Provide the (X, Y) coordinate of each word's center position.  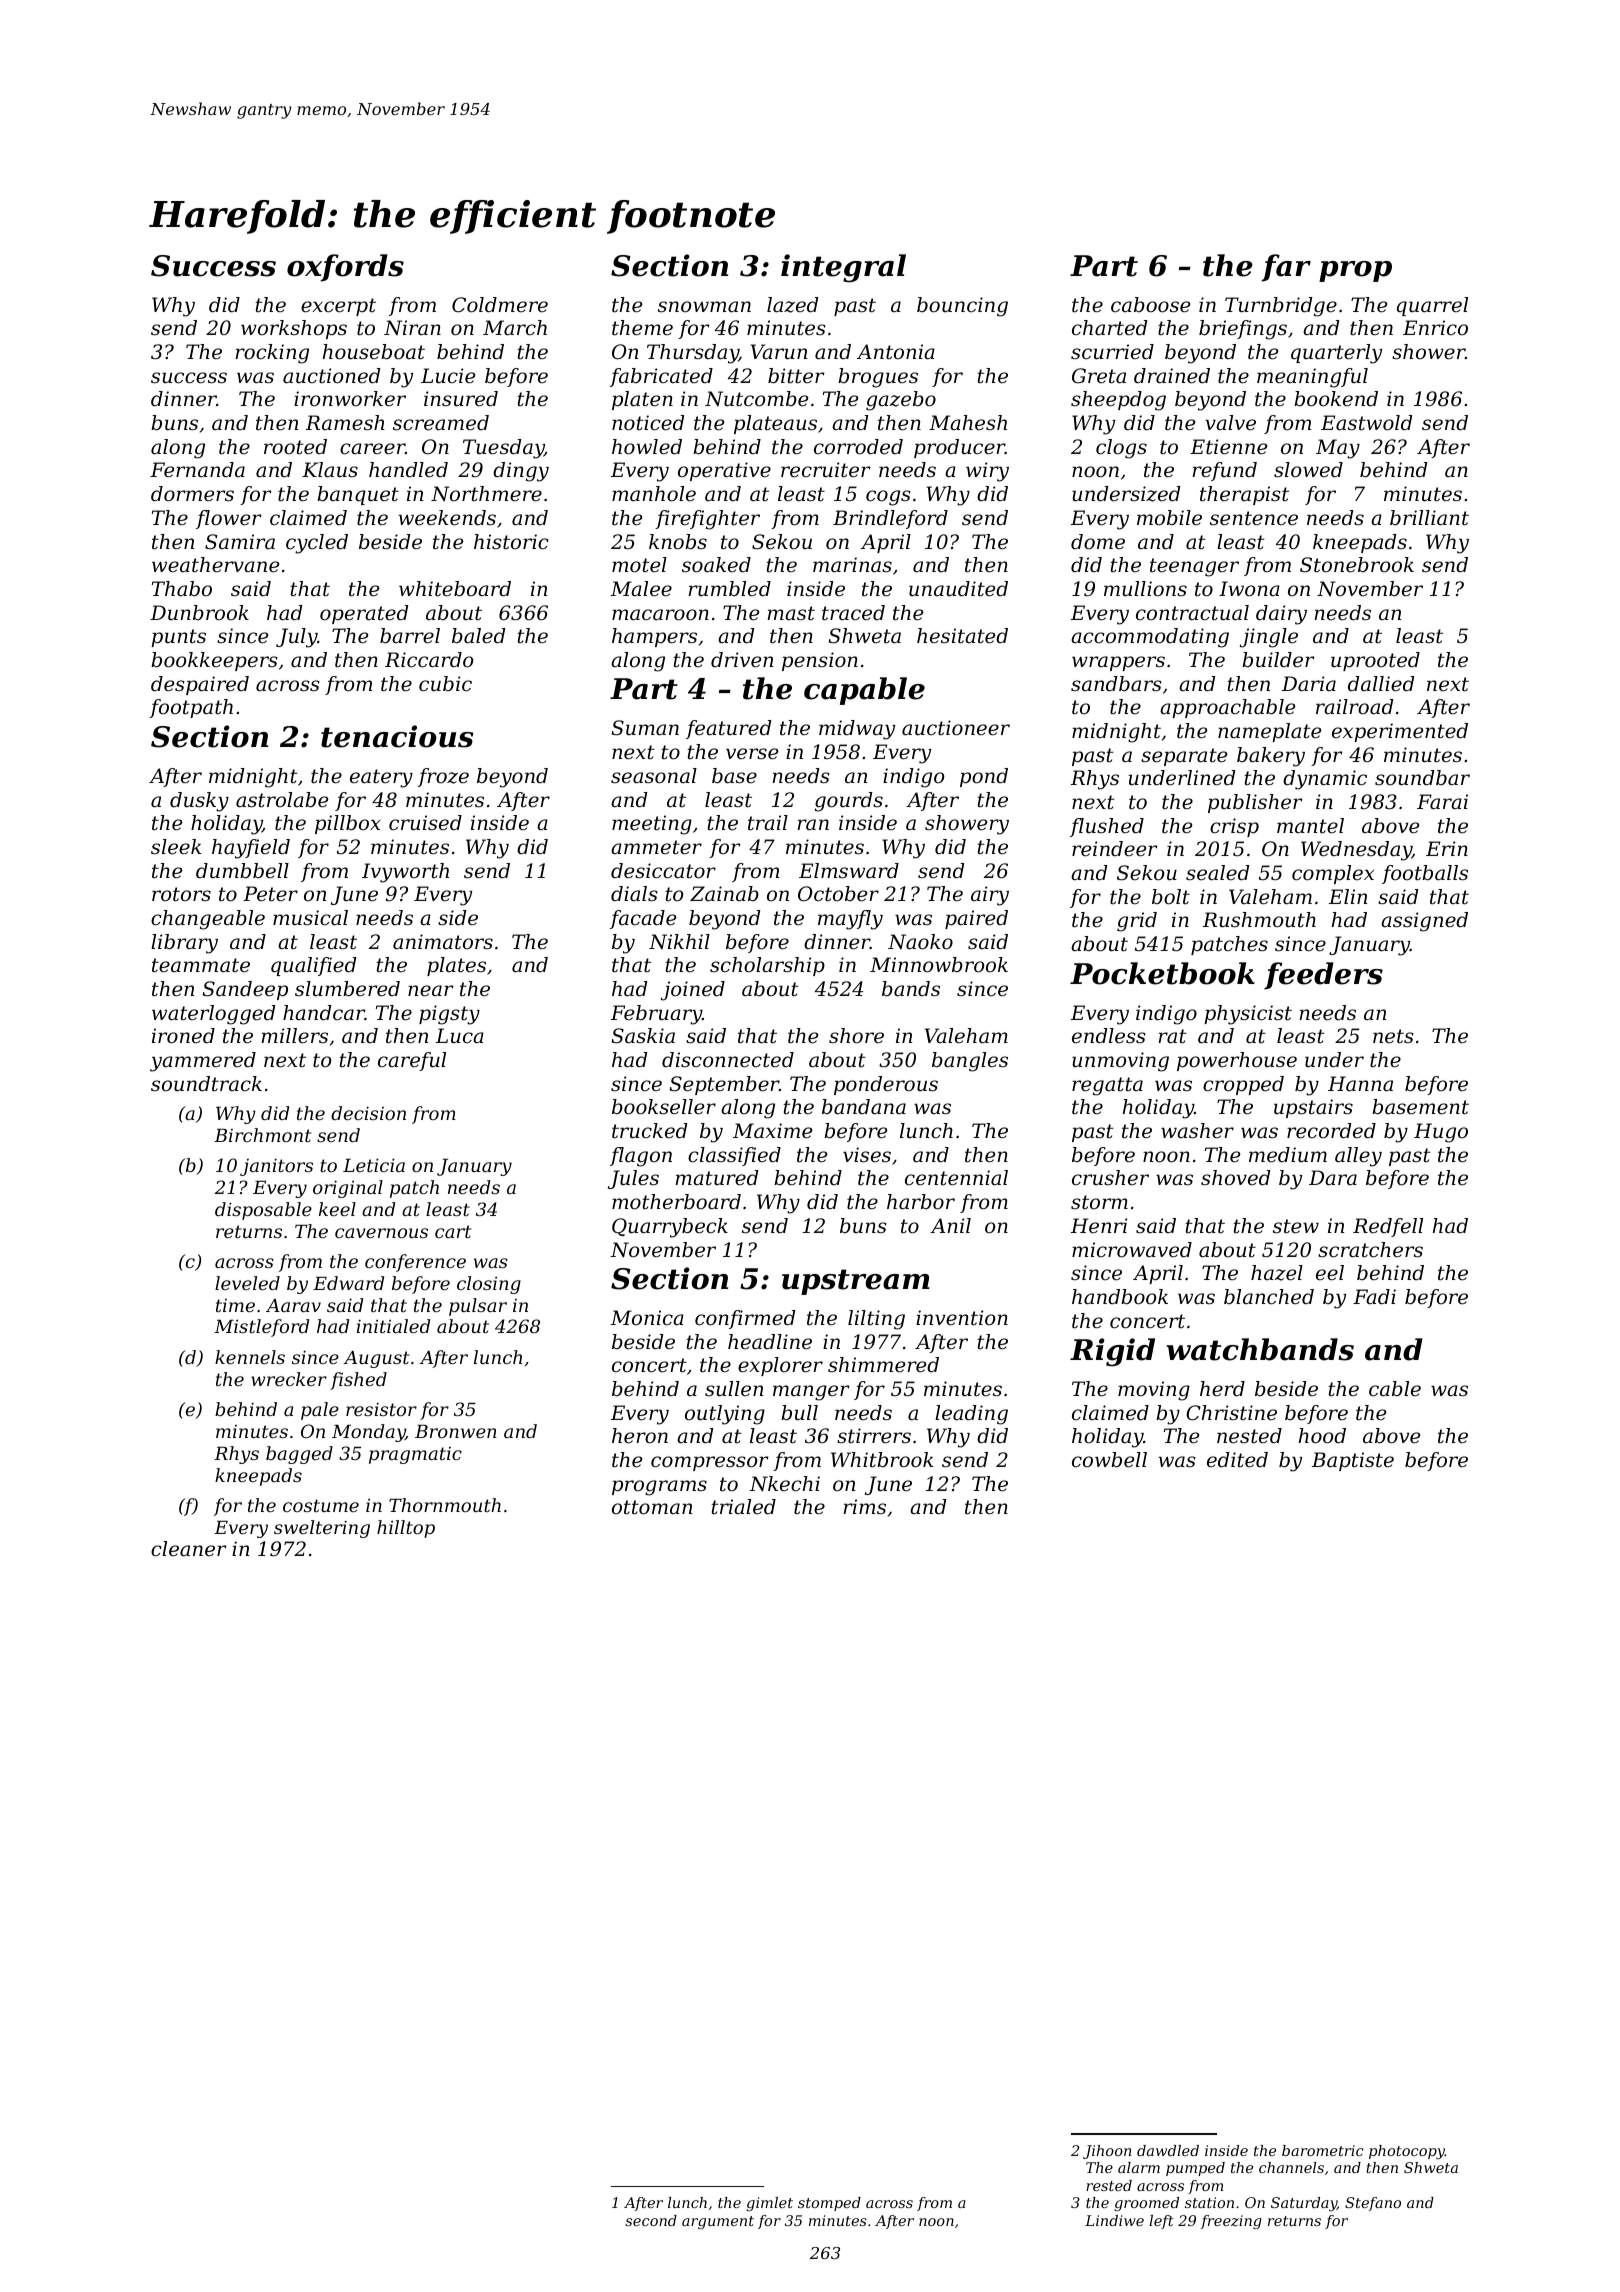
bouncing (962, 307)
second (651, 2220)
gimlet (769, 2204)
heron (640, 1436)
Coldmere (500, 305)
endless (1109, 1036)
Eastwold (1366, 423)
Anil (950, 1225)
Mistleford (261, 1328)
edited (1237, 1460)
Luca (460, 1036)
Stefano (1373, 2204)
